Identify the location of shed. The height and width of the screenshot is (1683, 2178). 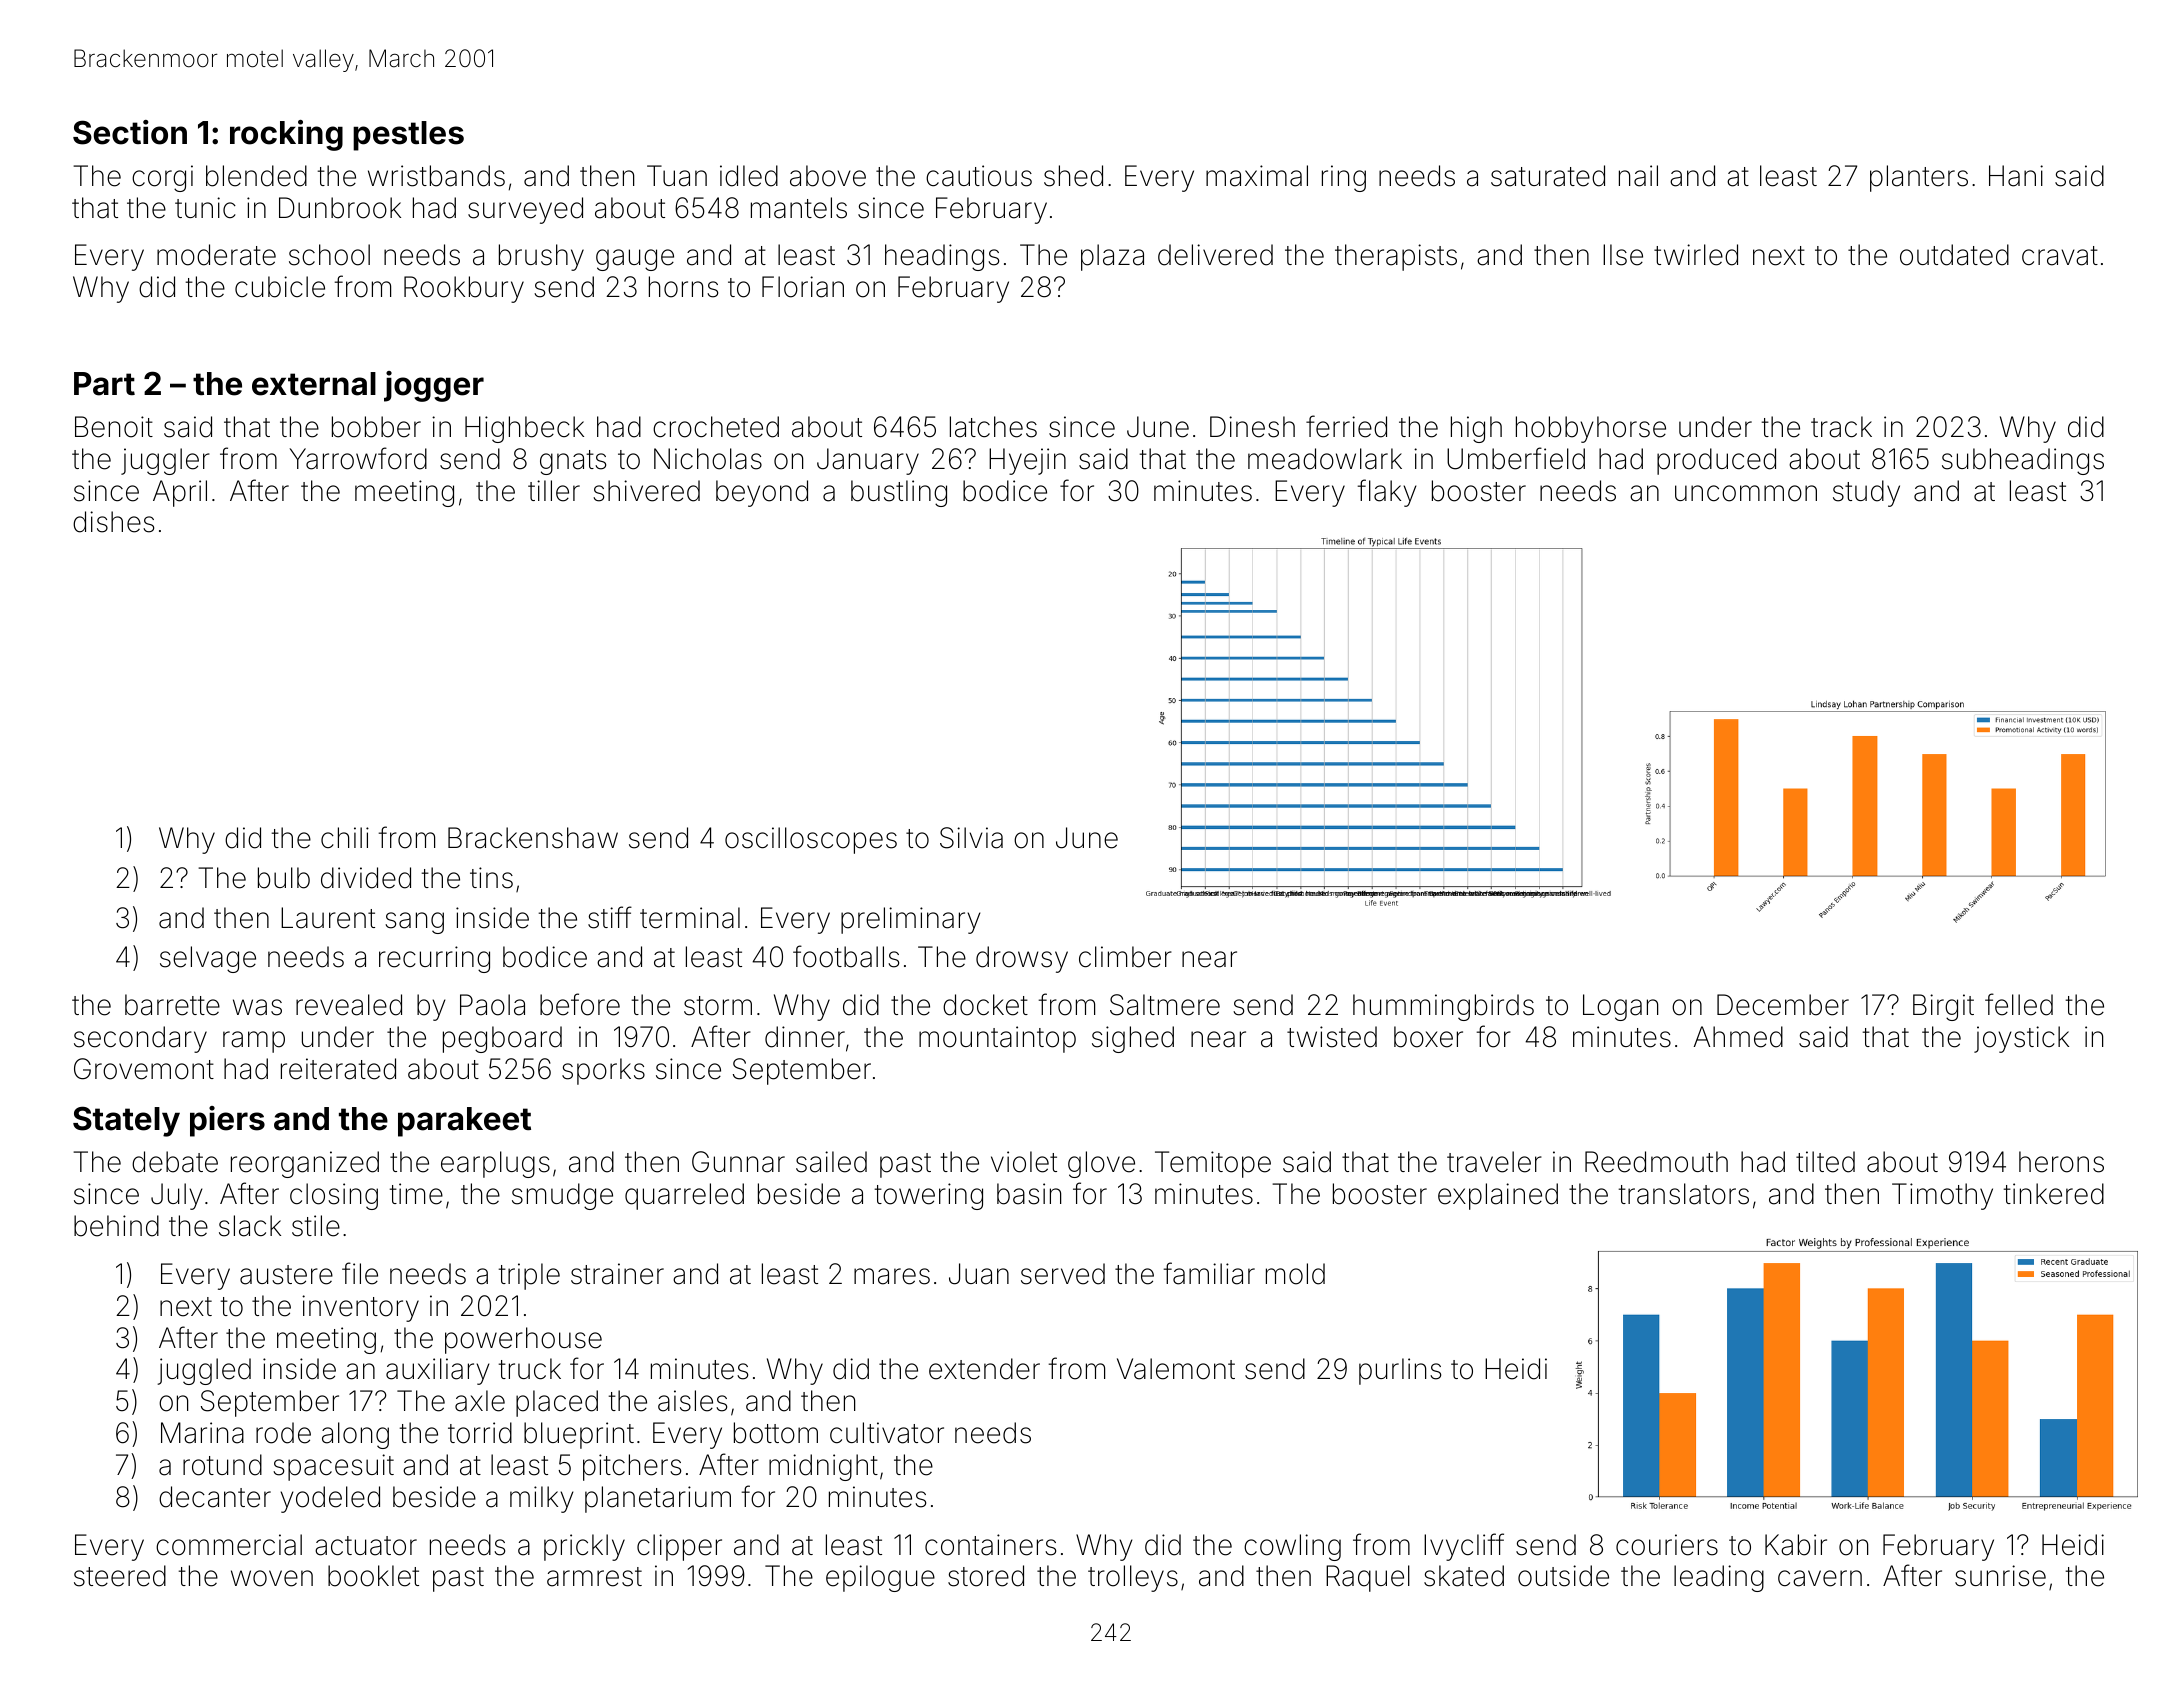
(1073, 176).
